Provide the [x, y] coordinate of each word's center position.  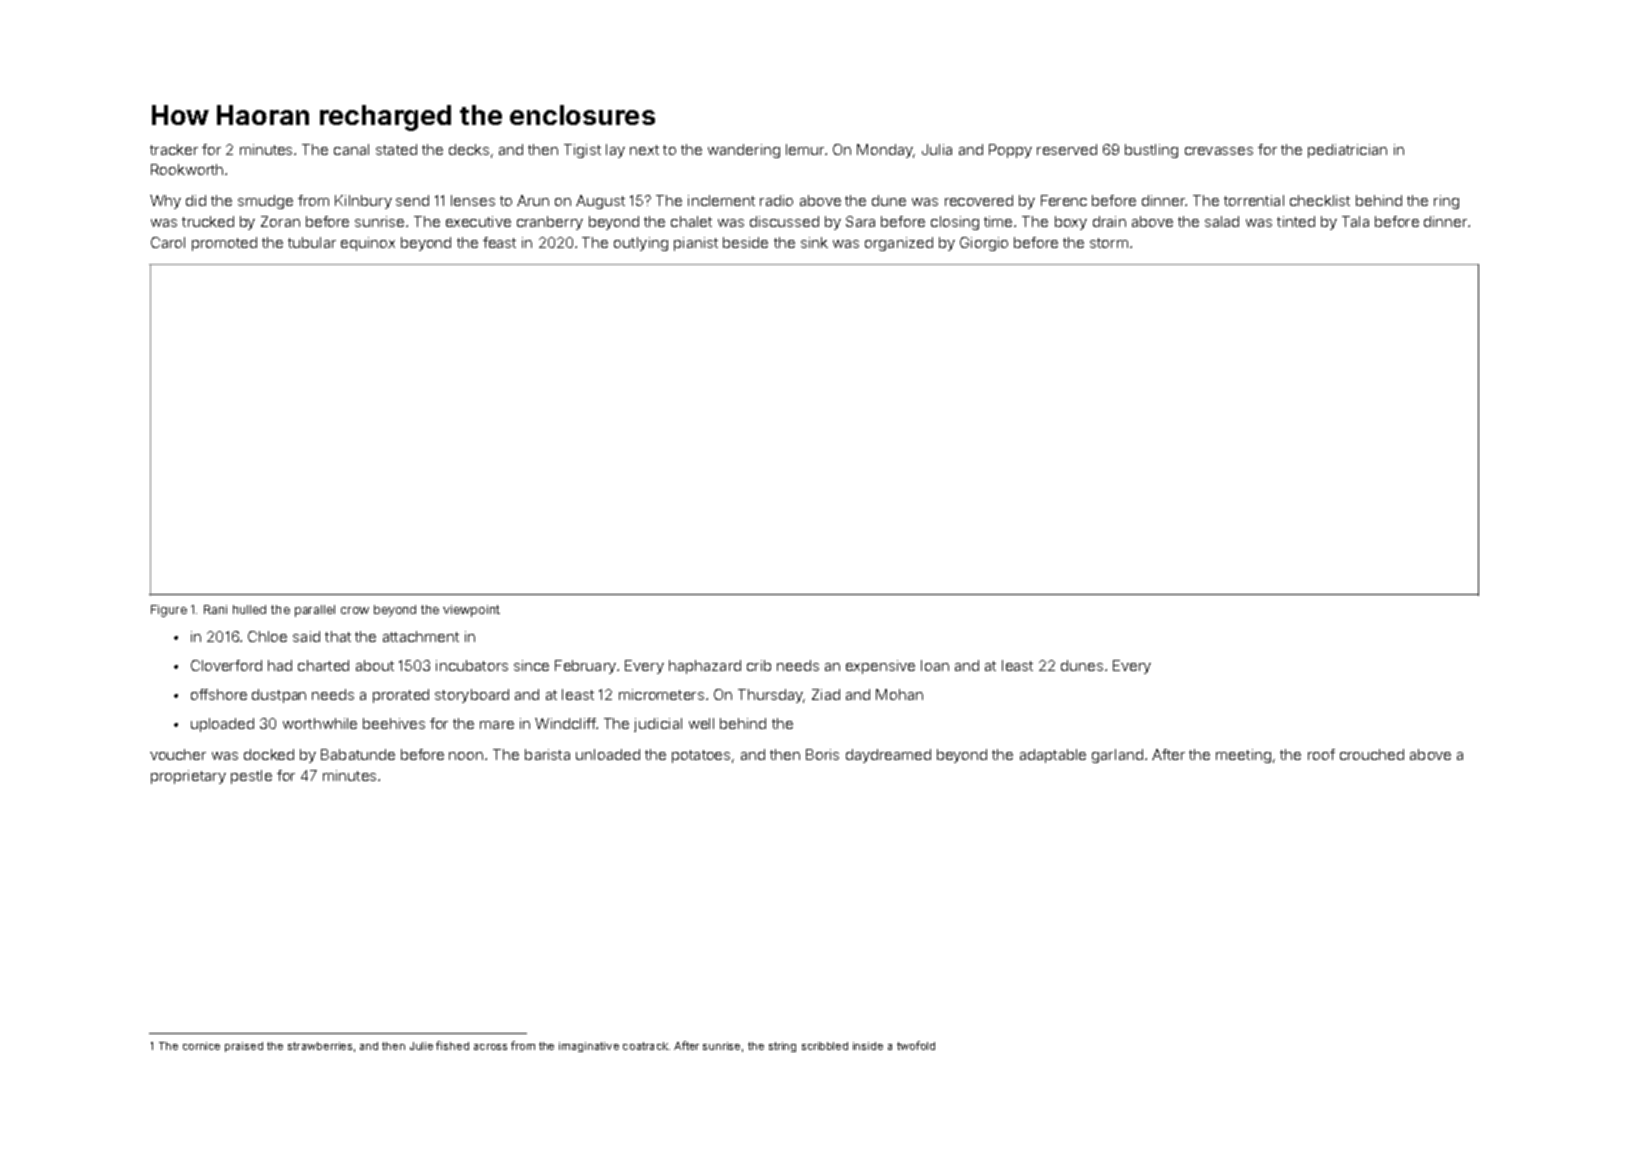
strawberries [320, 1046]
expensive [880, 667]
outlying [641, 244]
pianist [696, 244]
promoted [224, 244]
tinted [1296, 221]
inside [868, 1046]
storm [1109, 243]
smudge [265, 202]
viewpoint [471, 611]
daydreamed [888, 756]
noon [466, 756]
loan [935, 665]
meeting [1243, 756]
